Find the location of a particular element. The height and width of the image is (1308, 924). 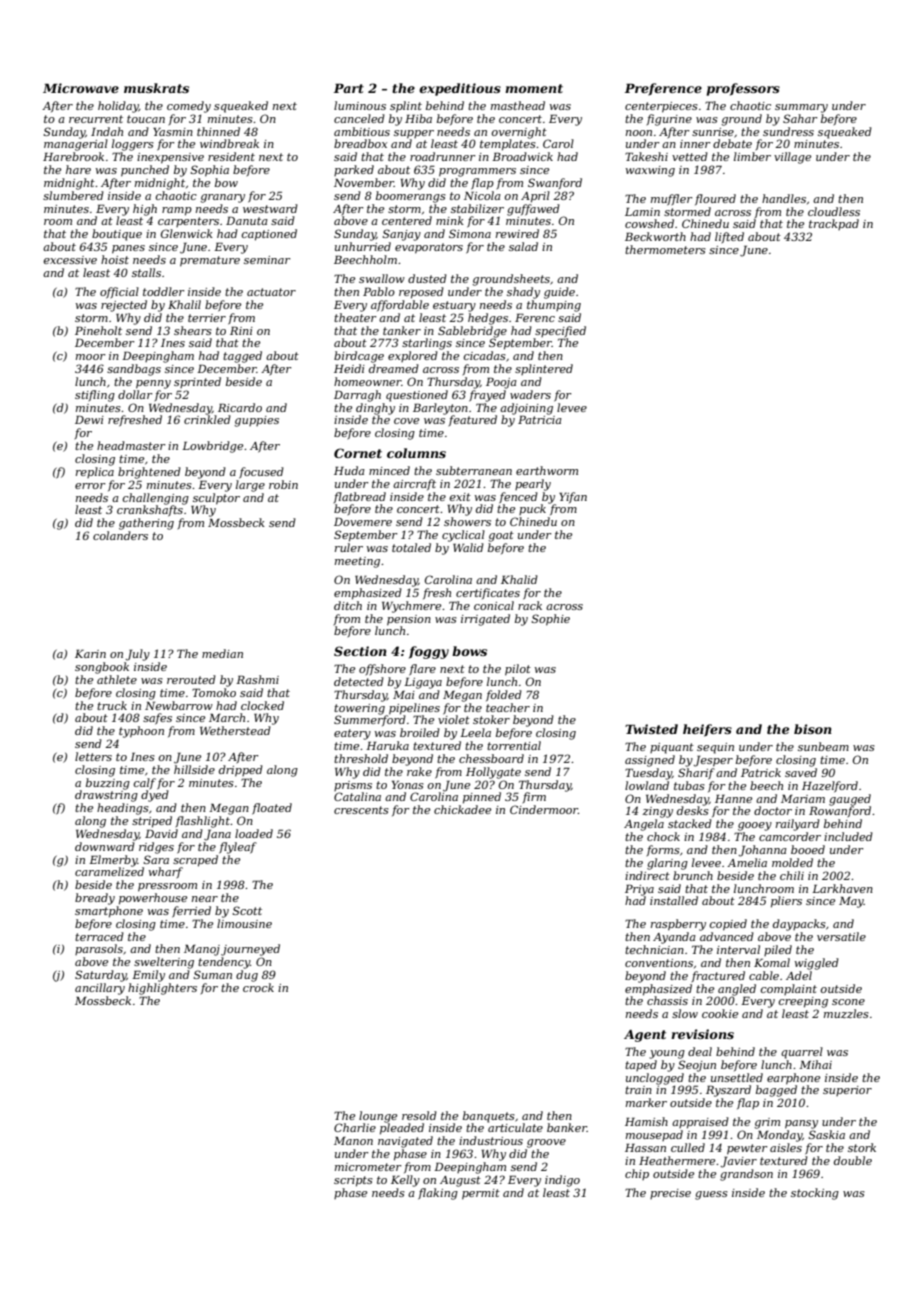

Yifan is located at coordinates (573, 497).
